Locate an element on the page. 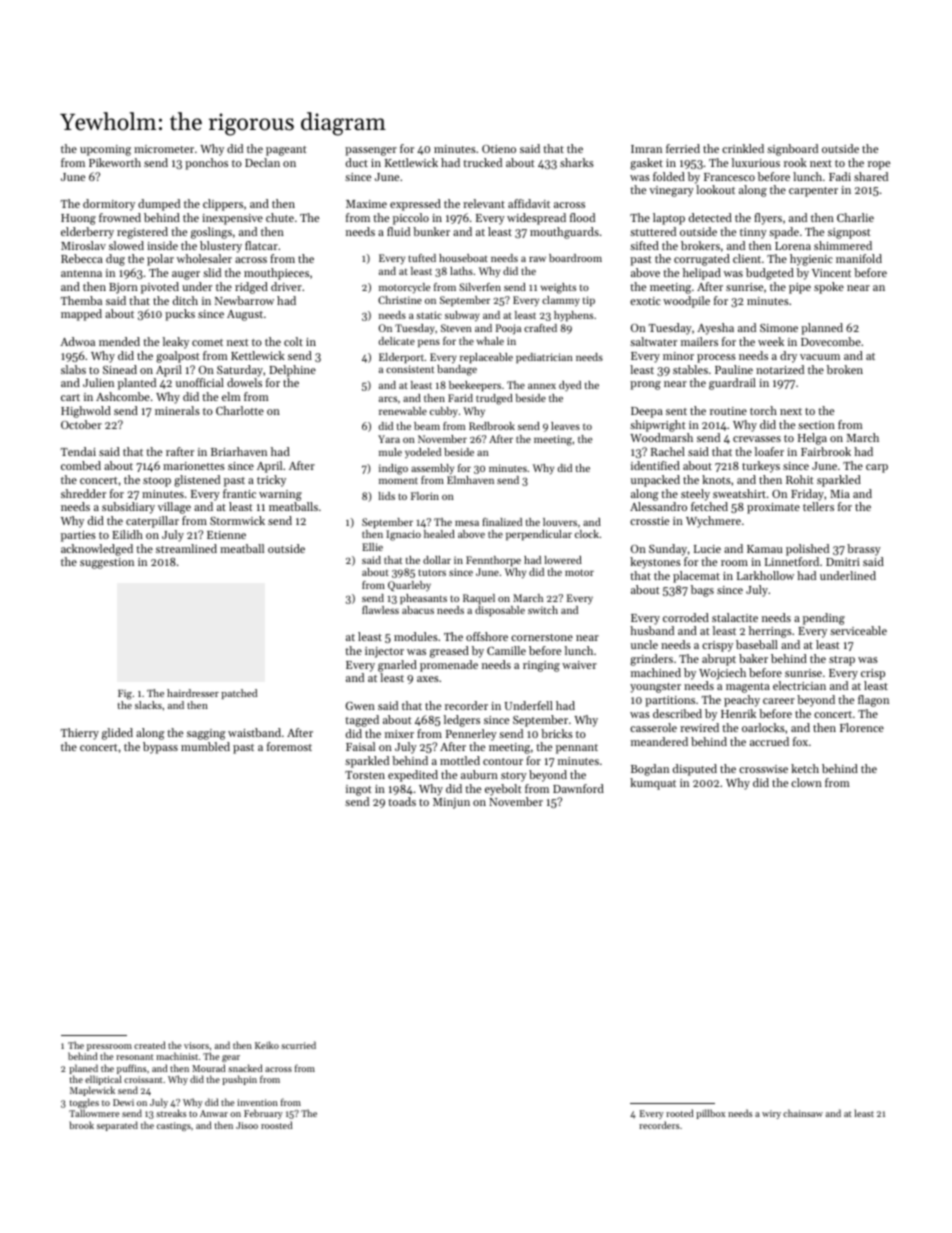 This image has height=1233, width=952. mouthguards is located at coordinates (564, 233).
